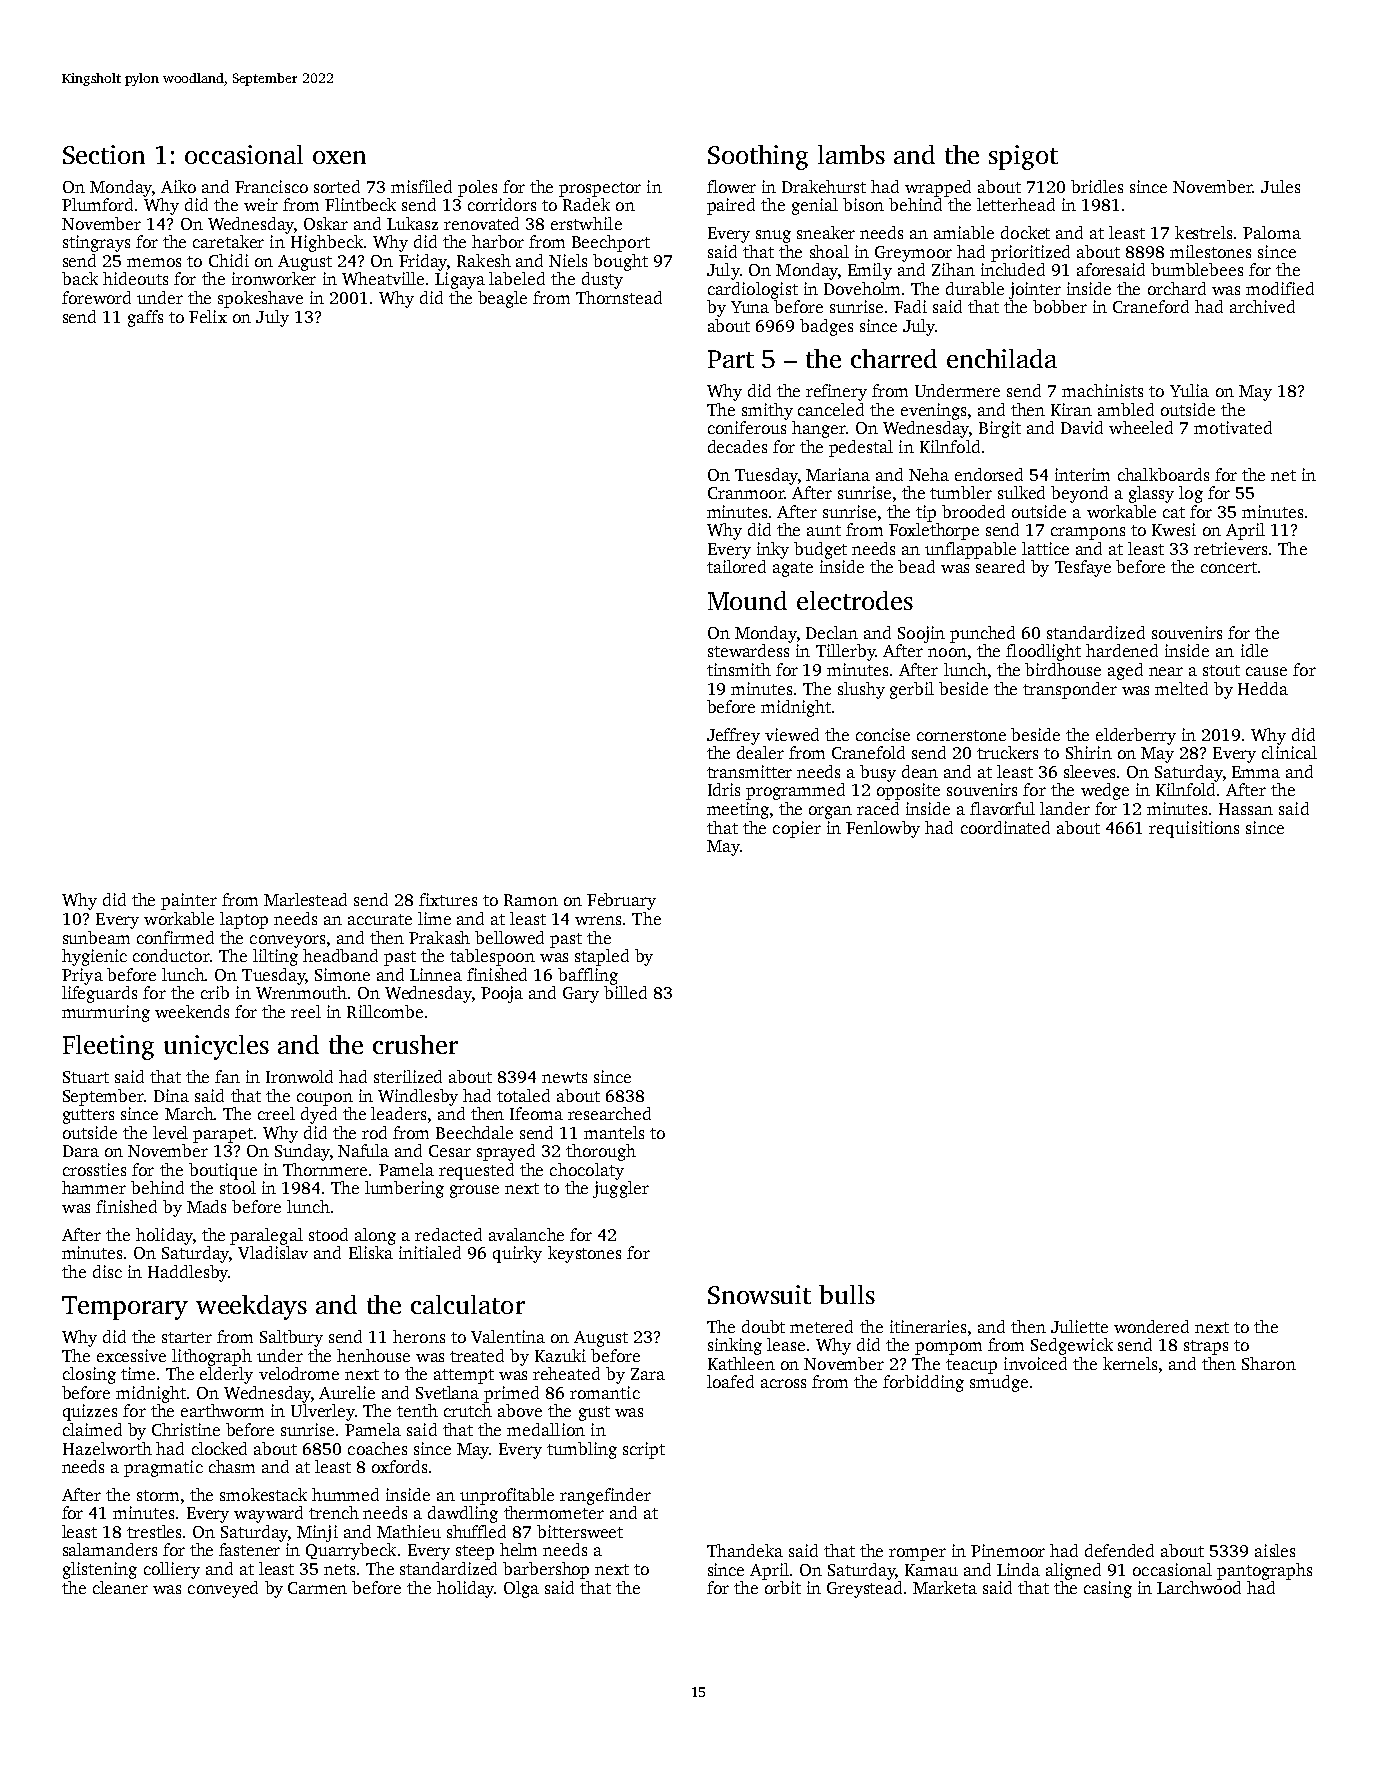  What do you see at coordinates (340, 955) in the page?
I see `headband` at bounding box center [340, 955].
